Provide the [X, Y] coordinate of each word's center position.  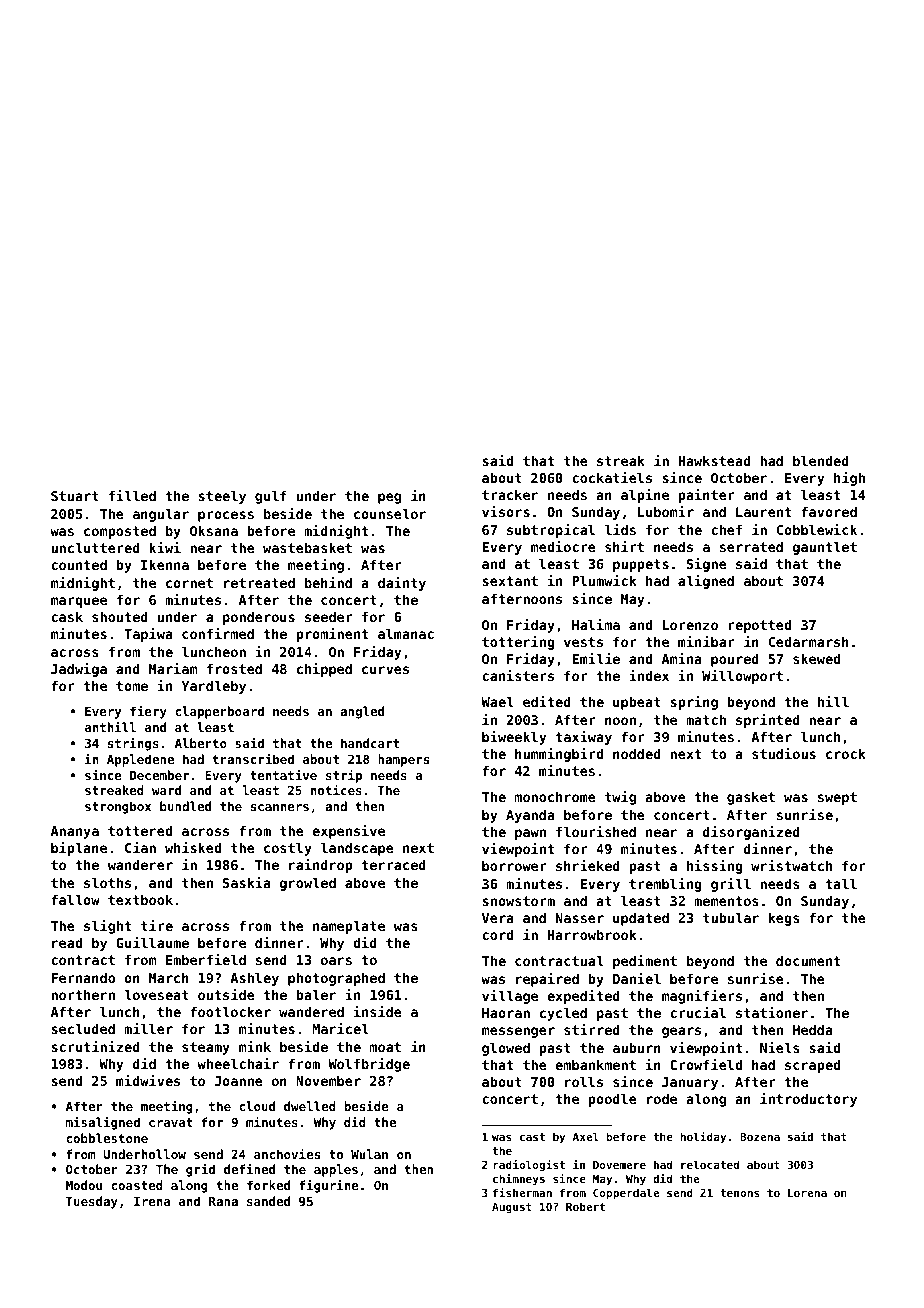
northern [83, 994]
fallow [75, 899]
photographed [336, 979]
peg [389, 498]
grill [731, 885]
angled [362, 712]
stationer [772, 1012]
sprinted [768, 721]
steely [222, 497]
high [849, 479]
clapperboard [219, 712]
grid [200, 1170]
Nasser [580, 918]
